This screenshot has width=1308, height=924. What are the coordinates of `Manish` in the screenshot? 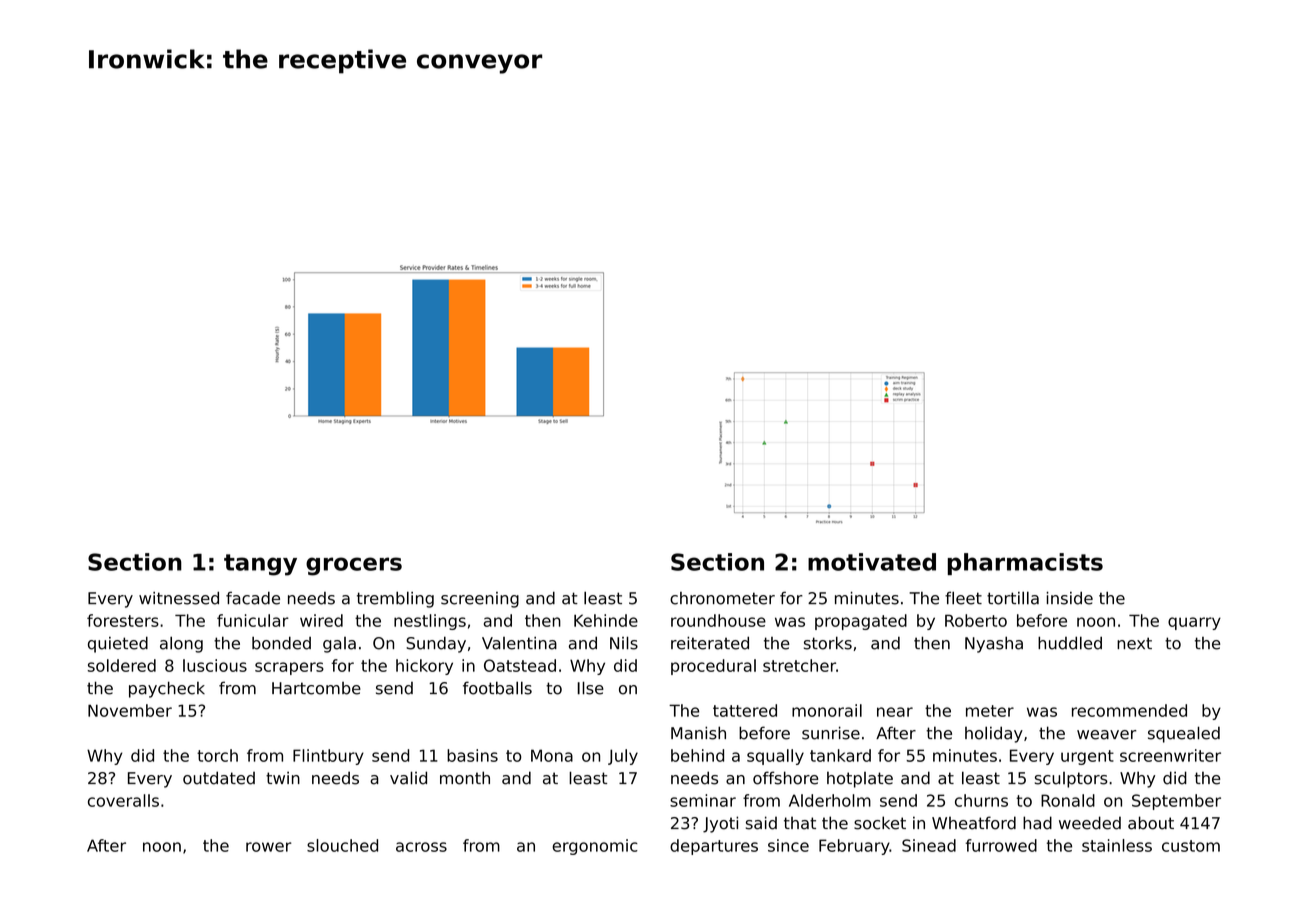 It's located at (698, 733).
